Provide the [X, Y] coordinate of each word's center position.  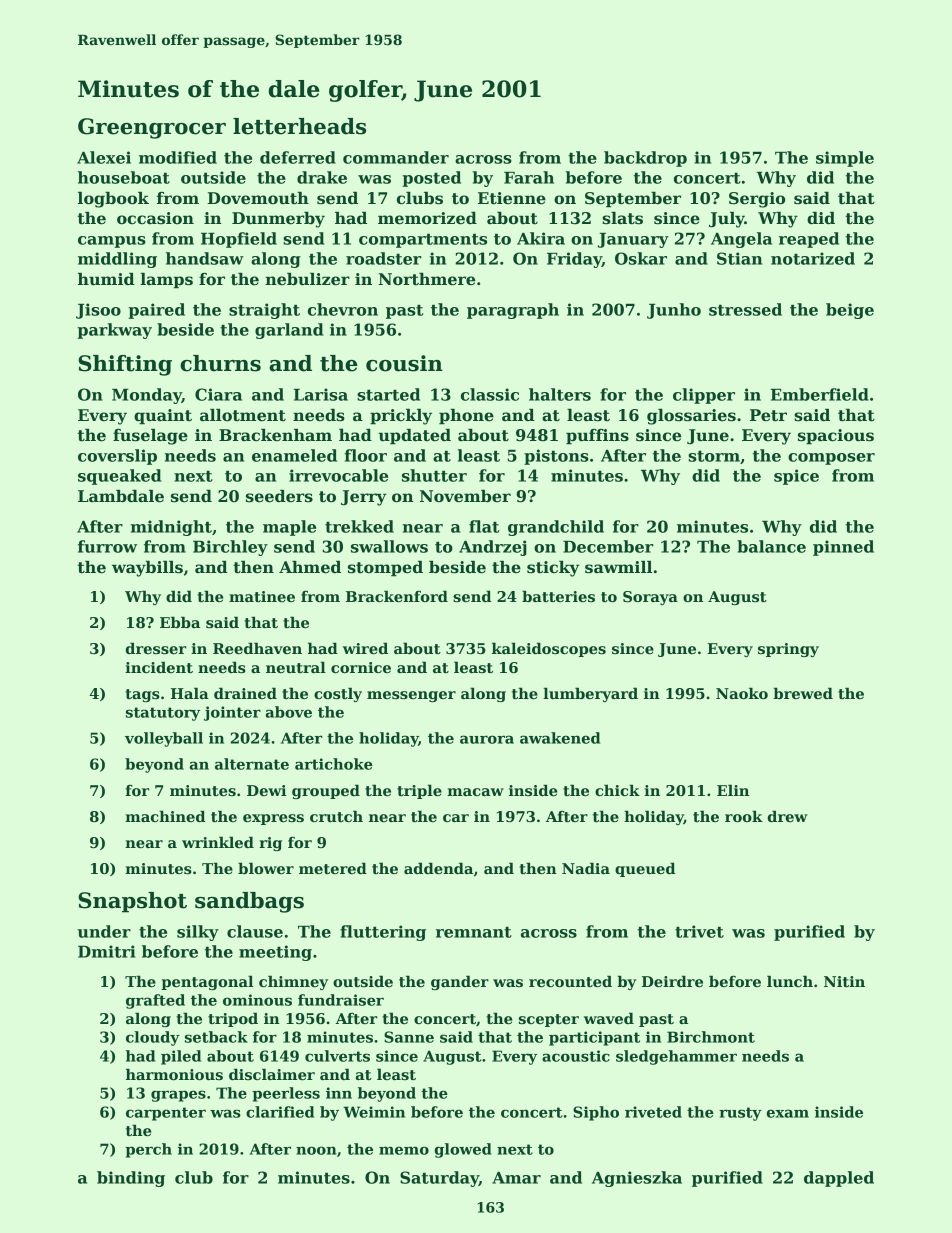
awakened [560, 738]
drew [788, 816]
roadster [383, 258]
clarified [280, 1112]
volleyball [164, 739]
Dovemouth [258, 198]
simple [845, 159]
